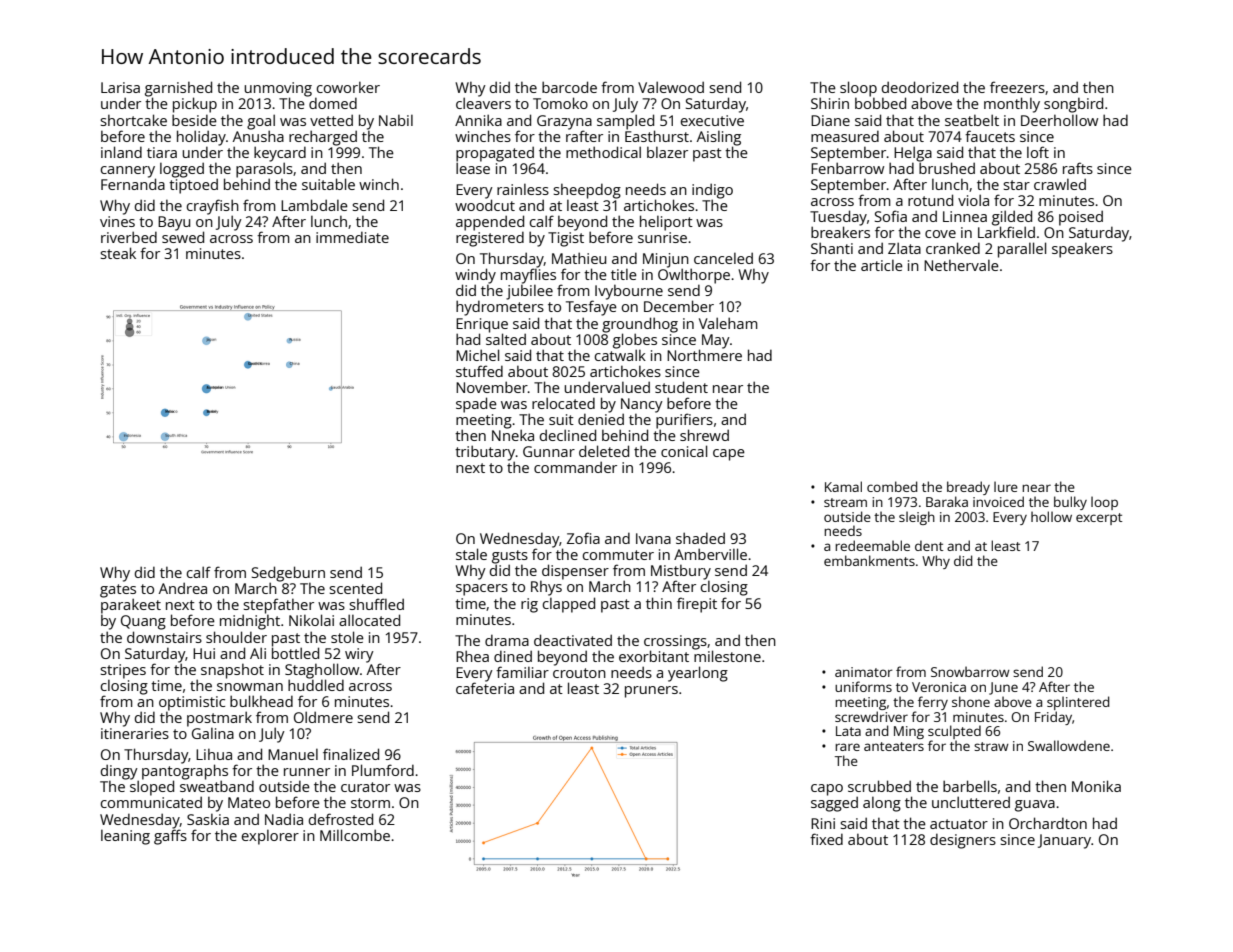 The image size is (1233, 952). Describe the element at coordinates (970, 671) in the screenshot. I see `Snowbarrow` at that location.
